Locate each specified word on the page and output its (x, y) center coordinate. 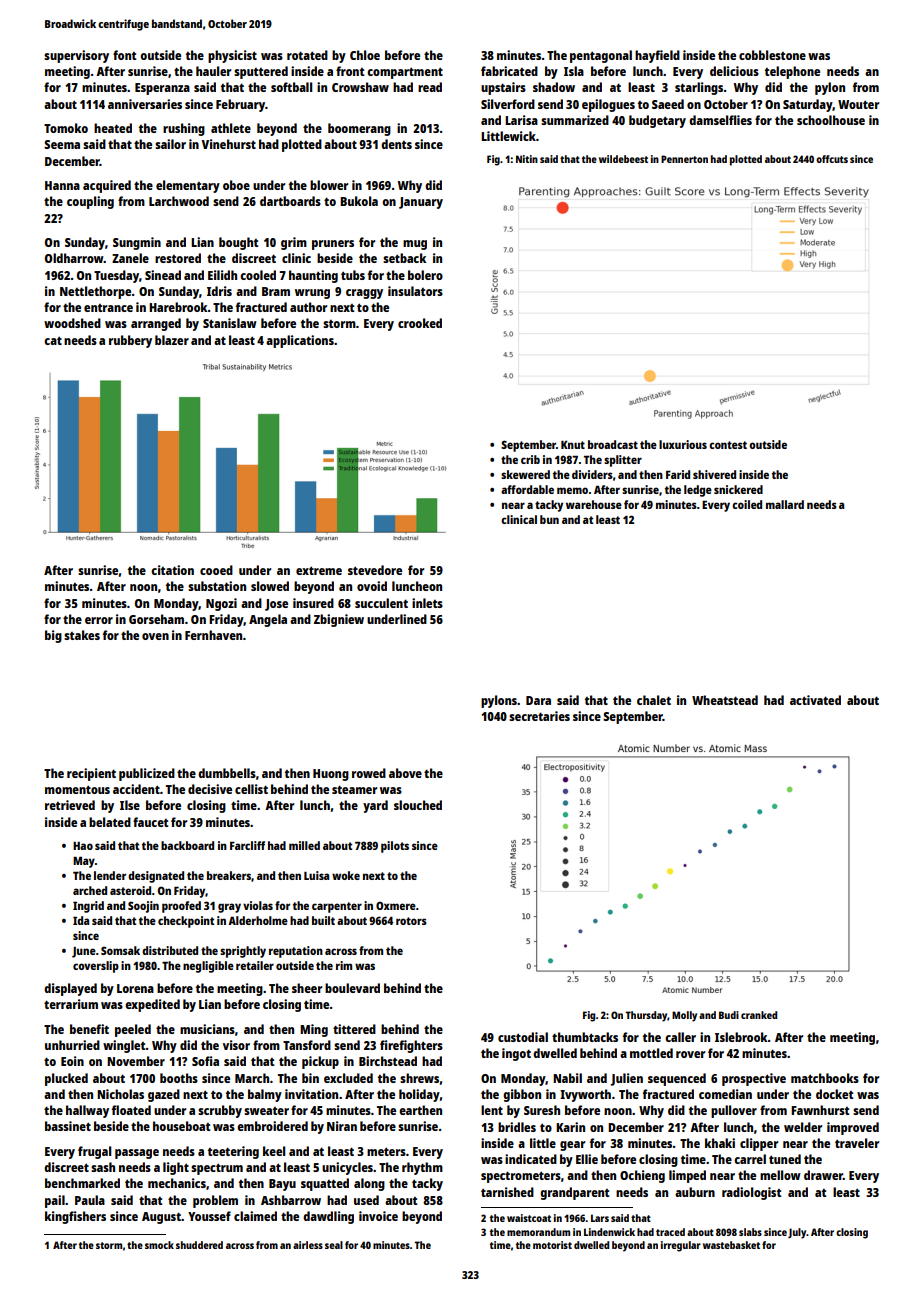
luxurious (683, 444)
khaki (720, 1143)
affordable (527, 489)
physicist (232, 56)
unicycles (347, 1168)
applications (300, 341)
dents (396, 144)
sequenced (677, 1079)
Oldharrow (74, 258)
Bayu (282, 1185)
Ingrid (88, 907)
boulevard (352, 988)
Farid (678, 474)
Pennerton (684, 159)
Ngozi (221, 604)
